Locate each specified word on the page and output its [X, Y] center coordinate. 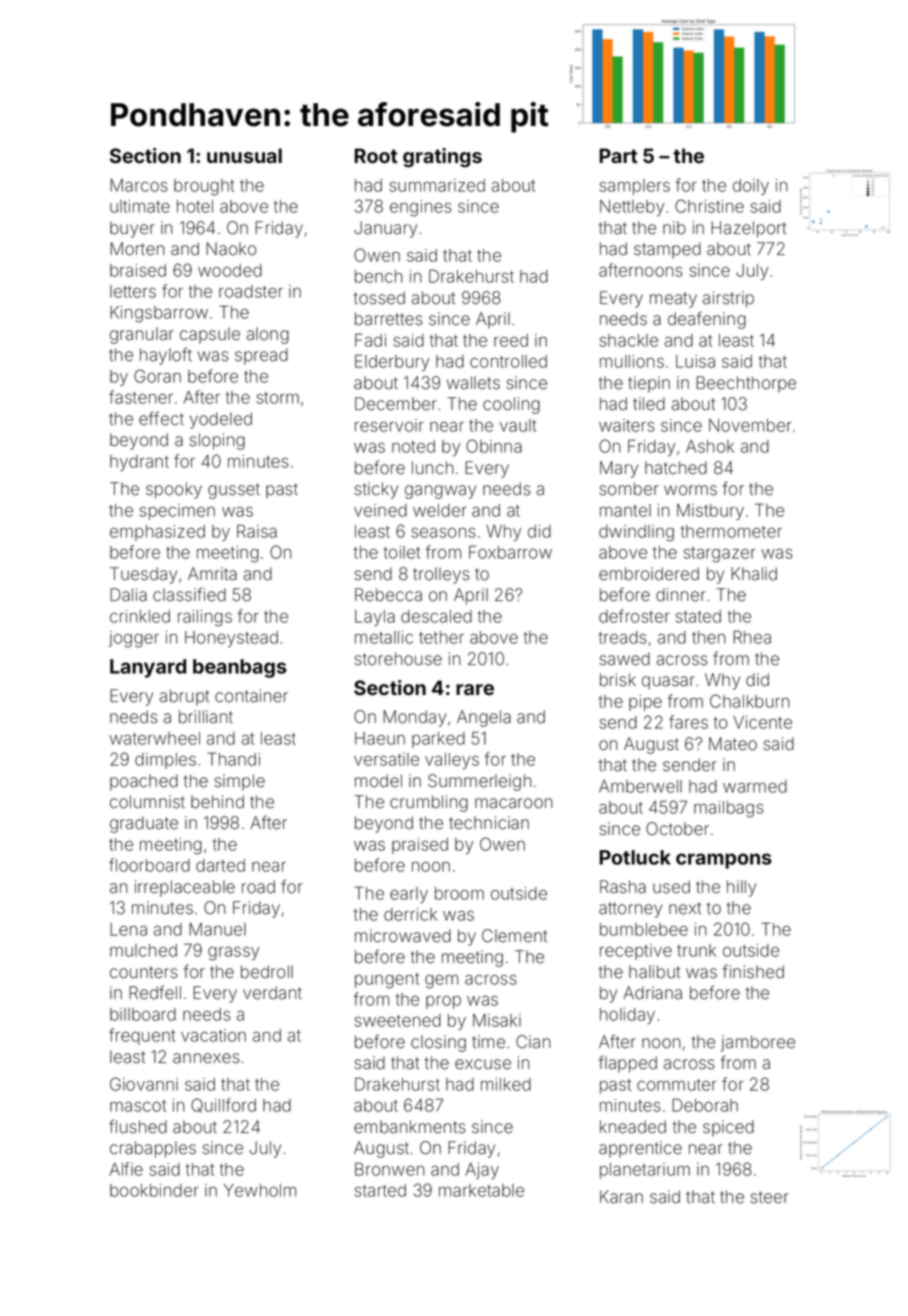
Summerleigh [479, 782]
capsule [210, 335]
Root [376, 155]
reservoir [389, 425]
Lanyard [148, 668]
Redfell [155, 992]
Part [619, 155]
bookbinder [154, 1190]
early [409, 895]
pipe [645, 703]
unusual [244, 155]
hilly [741, 888]
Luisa [695, 361]
